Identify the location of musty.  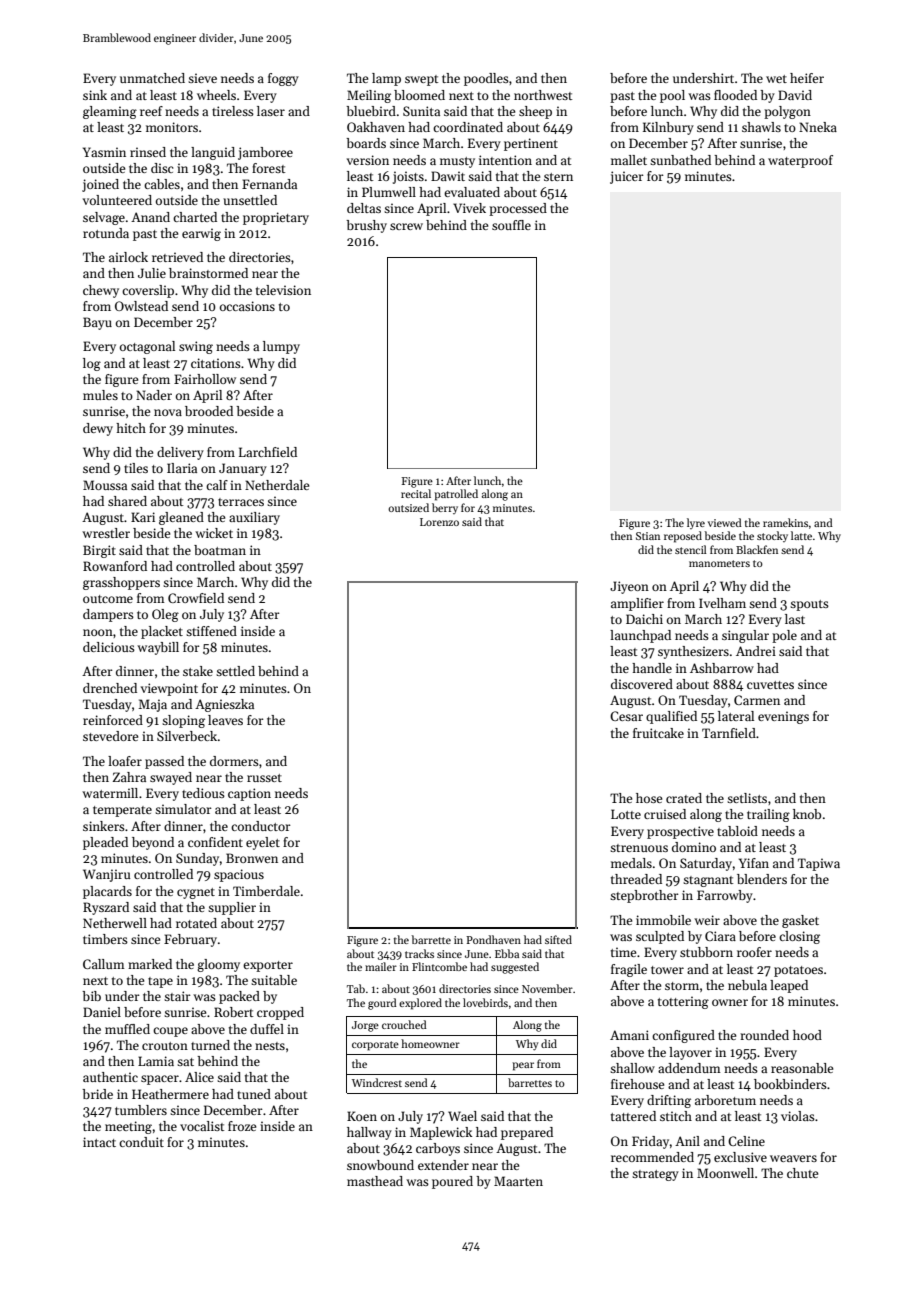
(457, 162).
